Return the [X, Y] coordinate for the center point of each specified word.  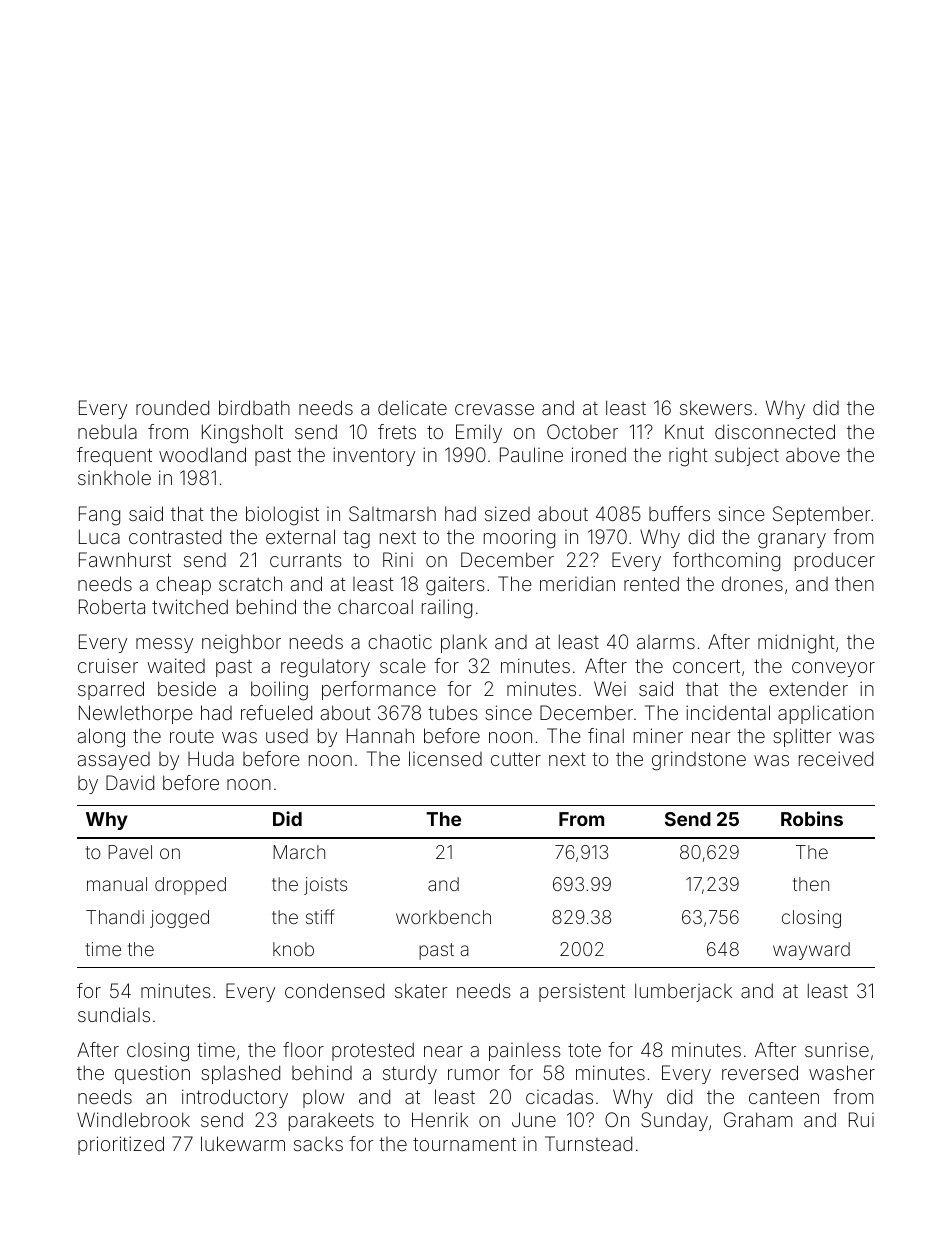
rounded [172, 407]
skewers [716, 407]
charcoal [375, 606]
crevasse [494, 409]
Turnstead [588, 1143]
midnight [796, 644]
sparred [111, 690]
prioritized [121, 1145]
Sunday [674, 1121]
